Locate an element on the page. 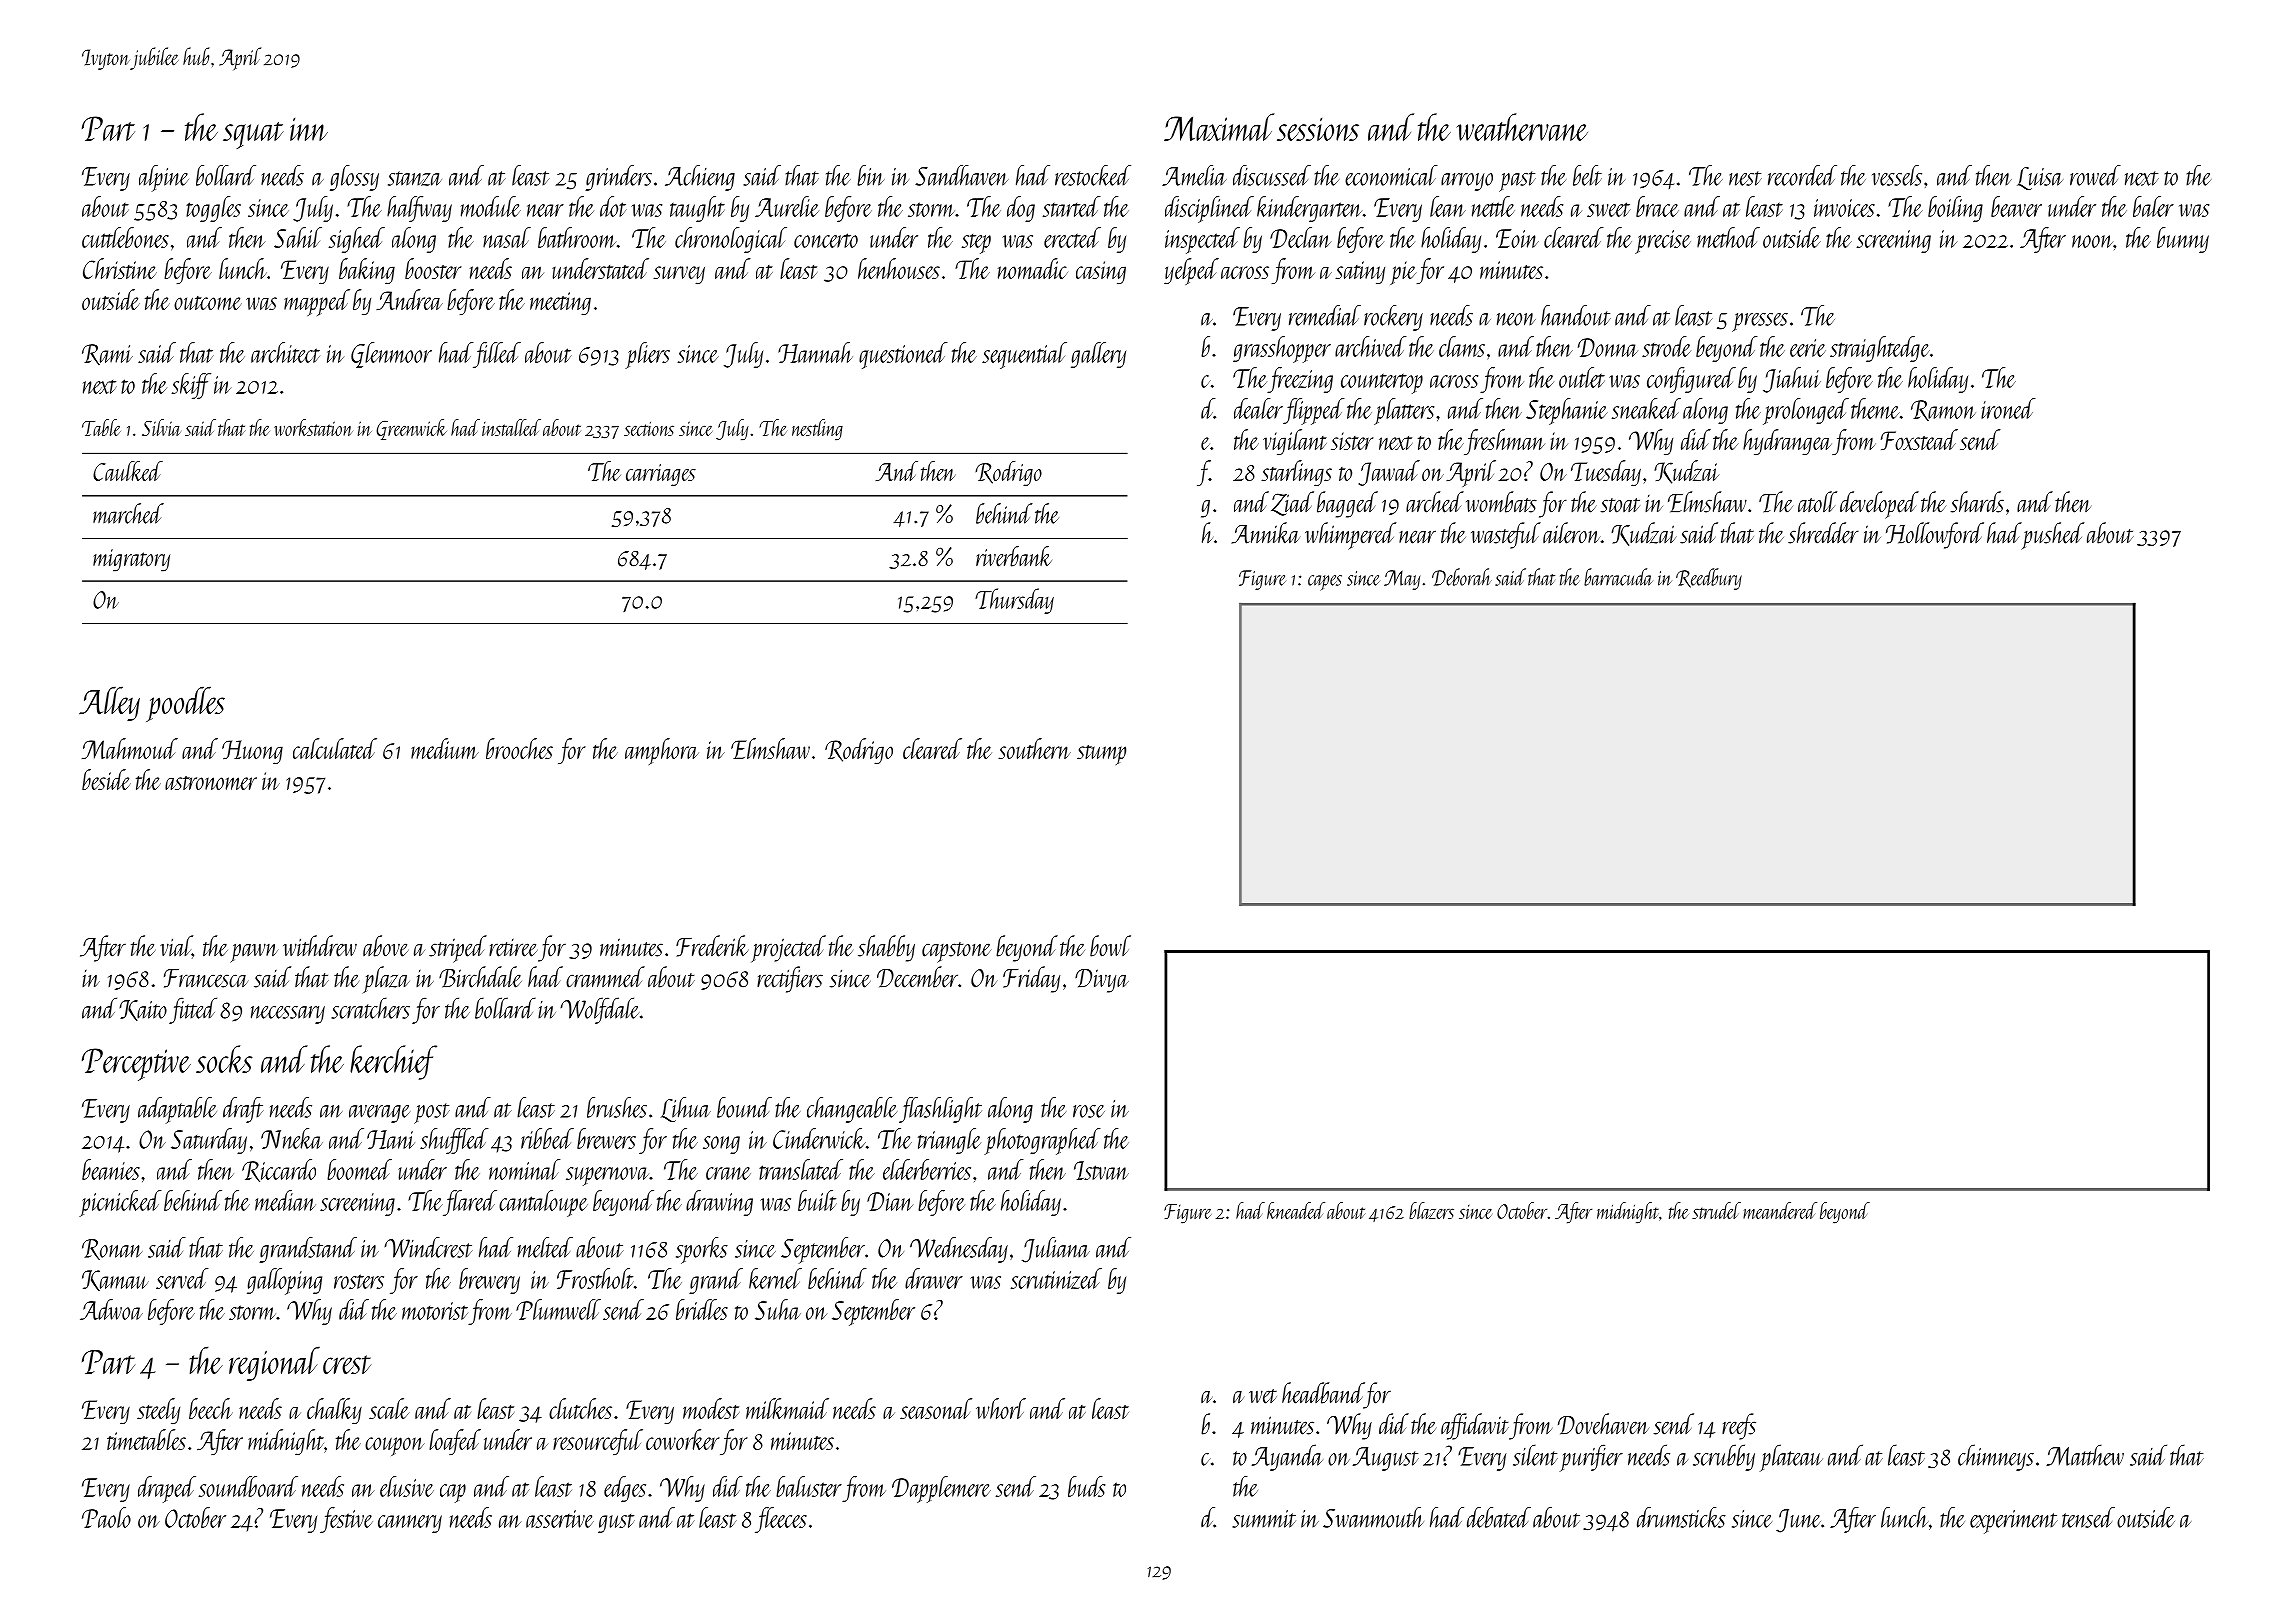  Foxstead is located at coordinates (1919, 439).
